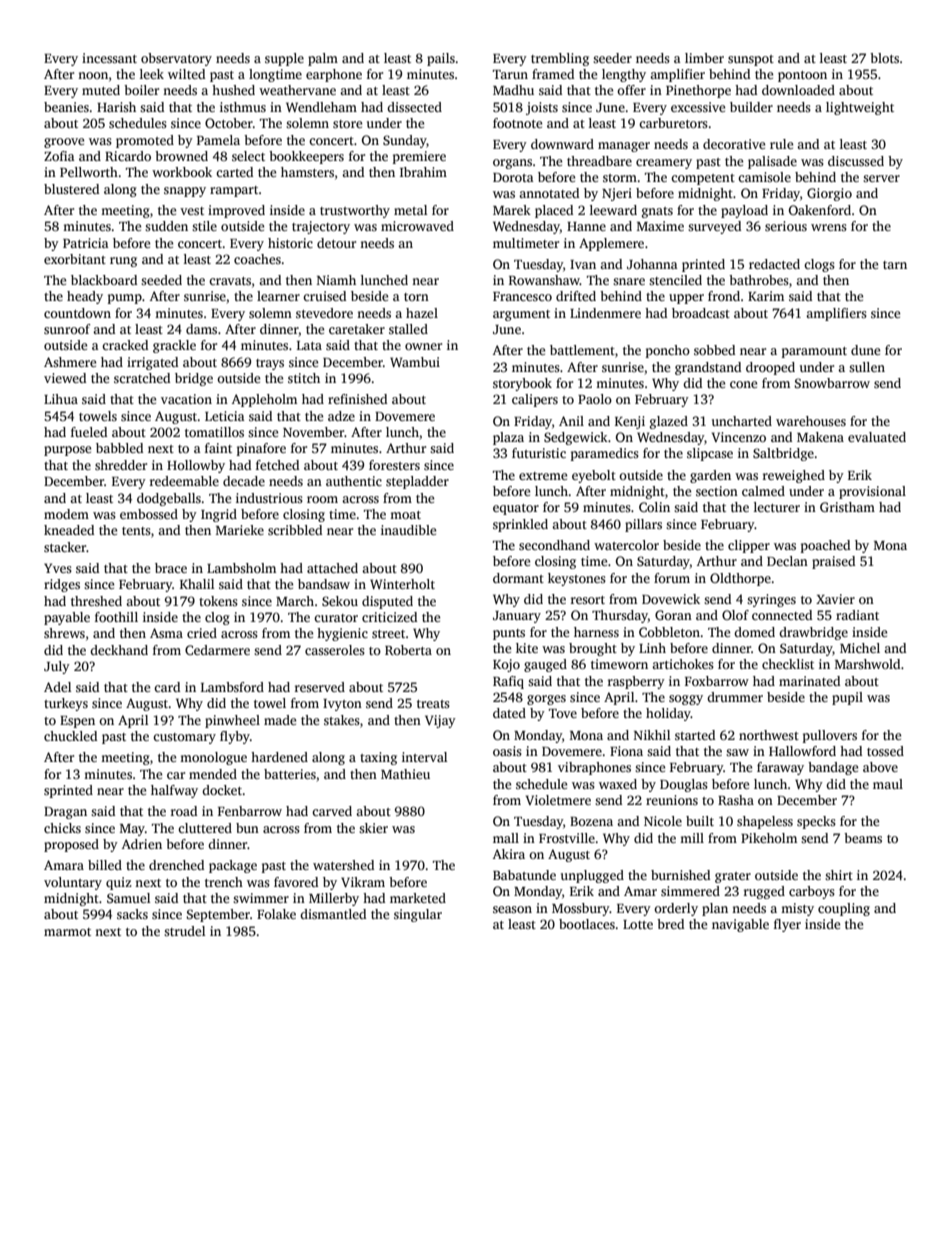 This screenshot has height=1233, width=952. I want to click on adze, so click(341, 416).
